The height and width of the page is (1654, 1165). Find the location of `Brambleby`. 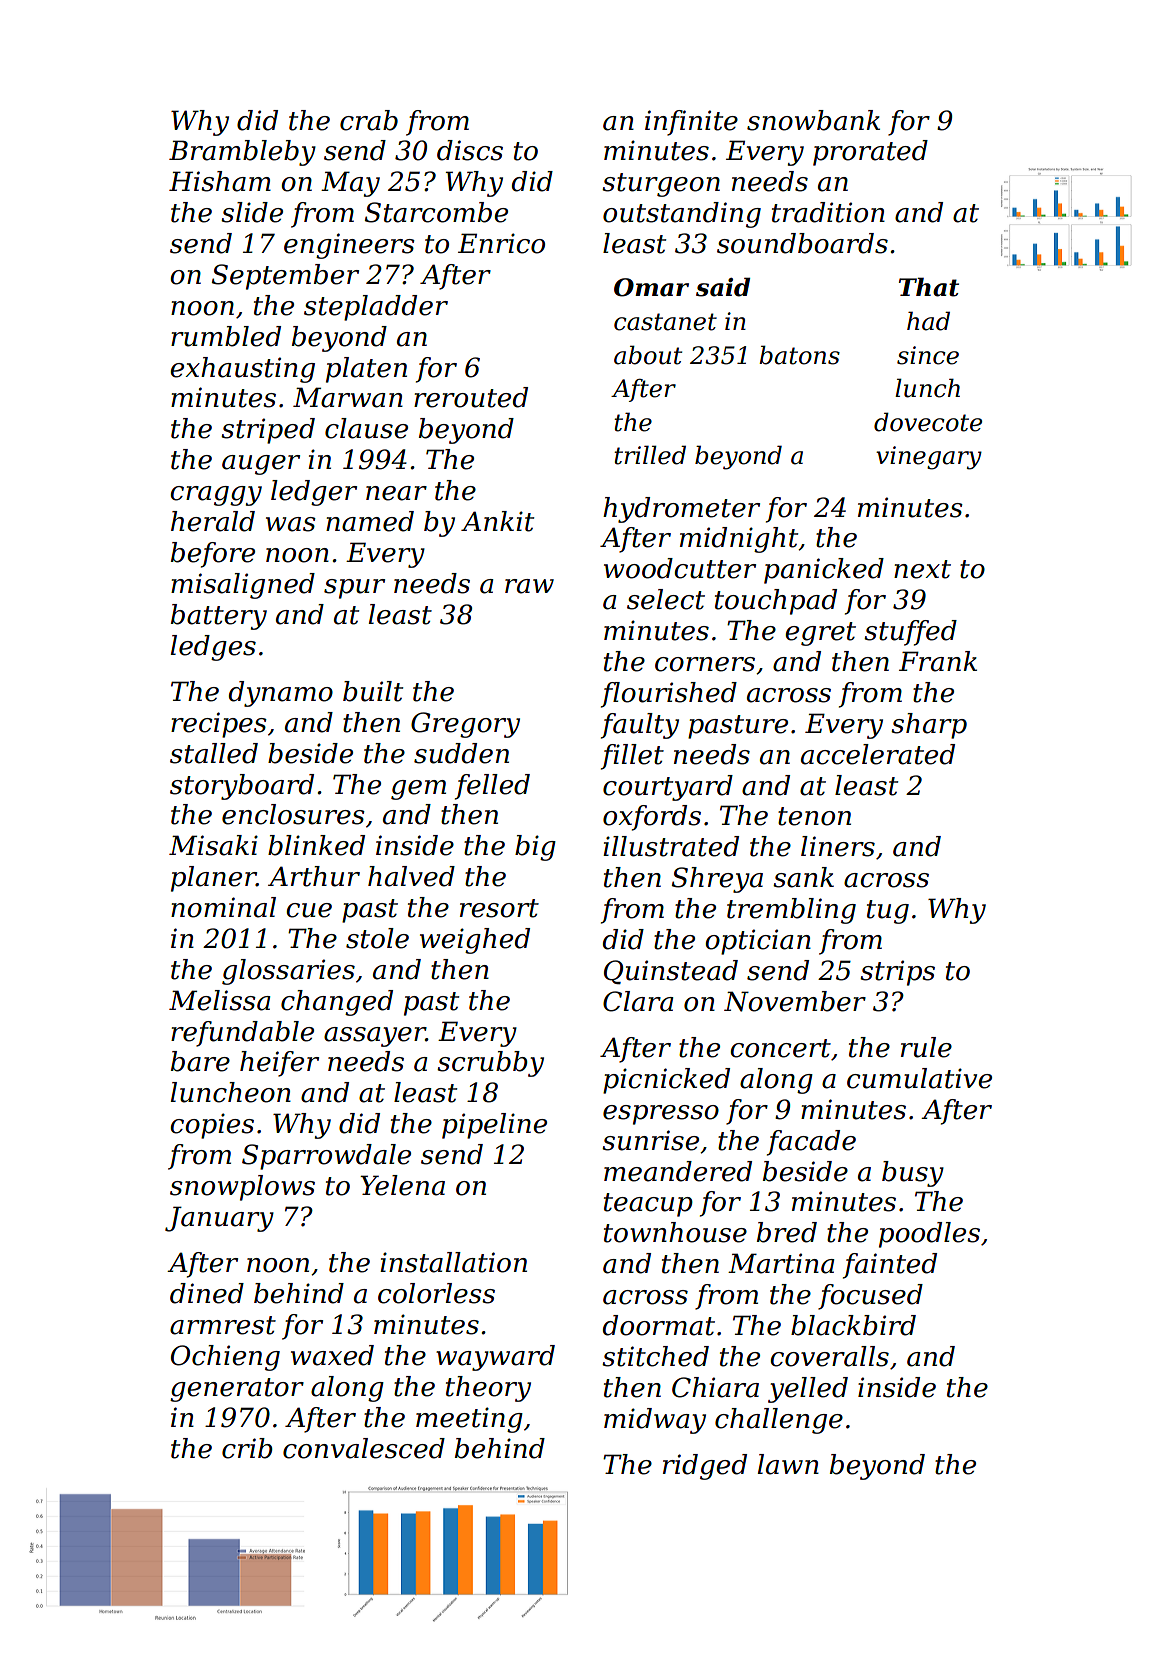

Brambleby is located at coordinates (242, 153).
